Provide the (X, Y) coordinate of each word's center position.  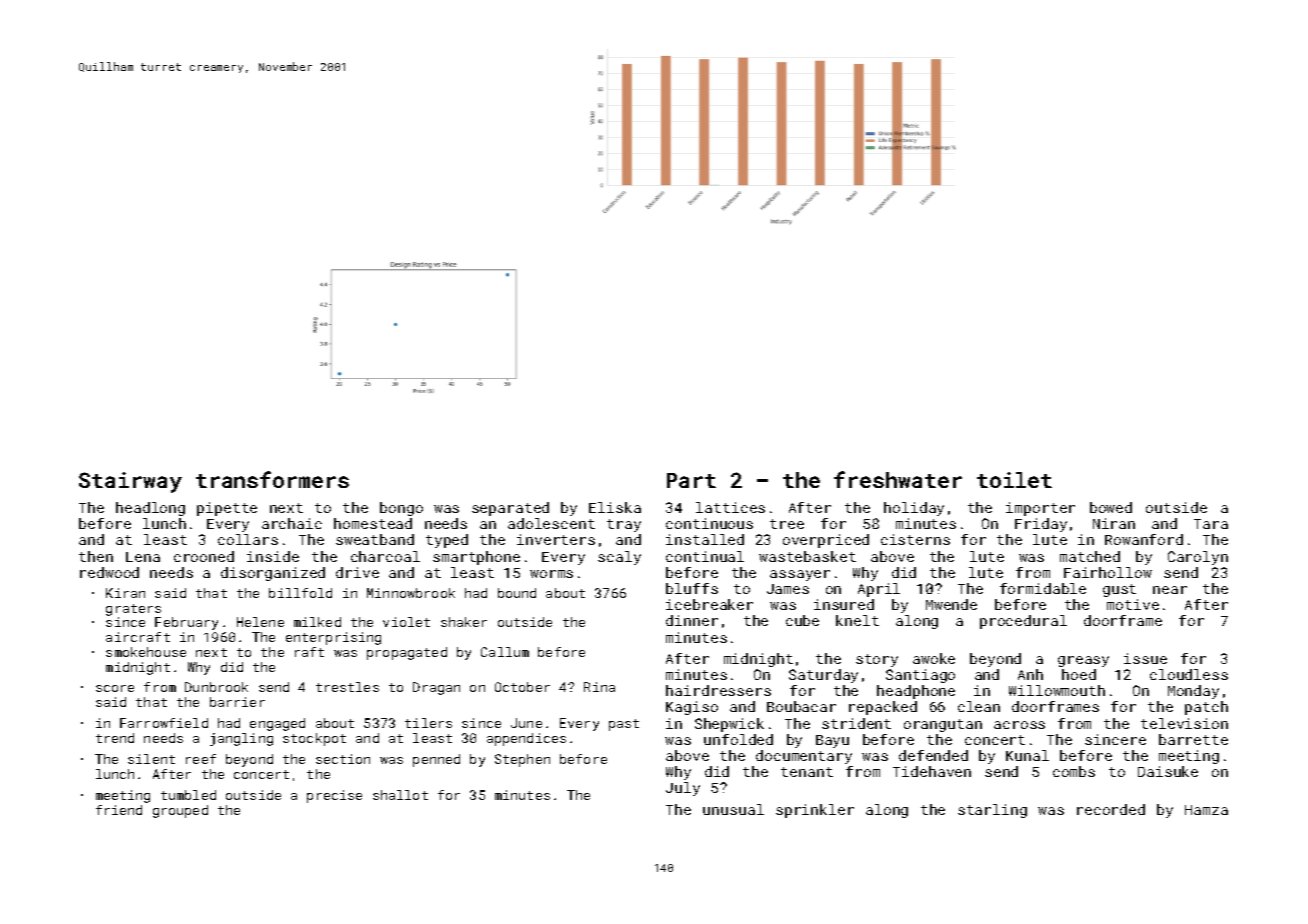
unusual (733, 809)
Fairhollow (1108, 572)
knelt (857, 620)
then (96, 556)
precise (334, 796)
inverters (556, 539)
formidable (1043, 588)
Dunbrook (216, 687)
